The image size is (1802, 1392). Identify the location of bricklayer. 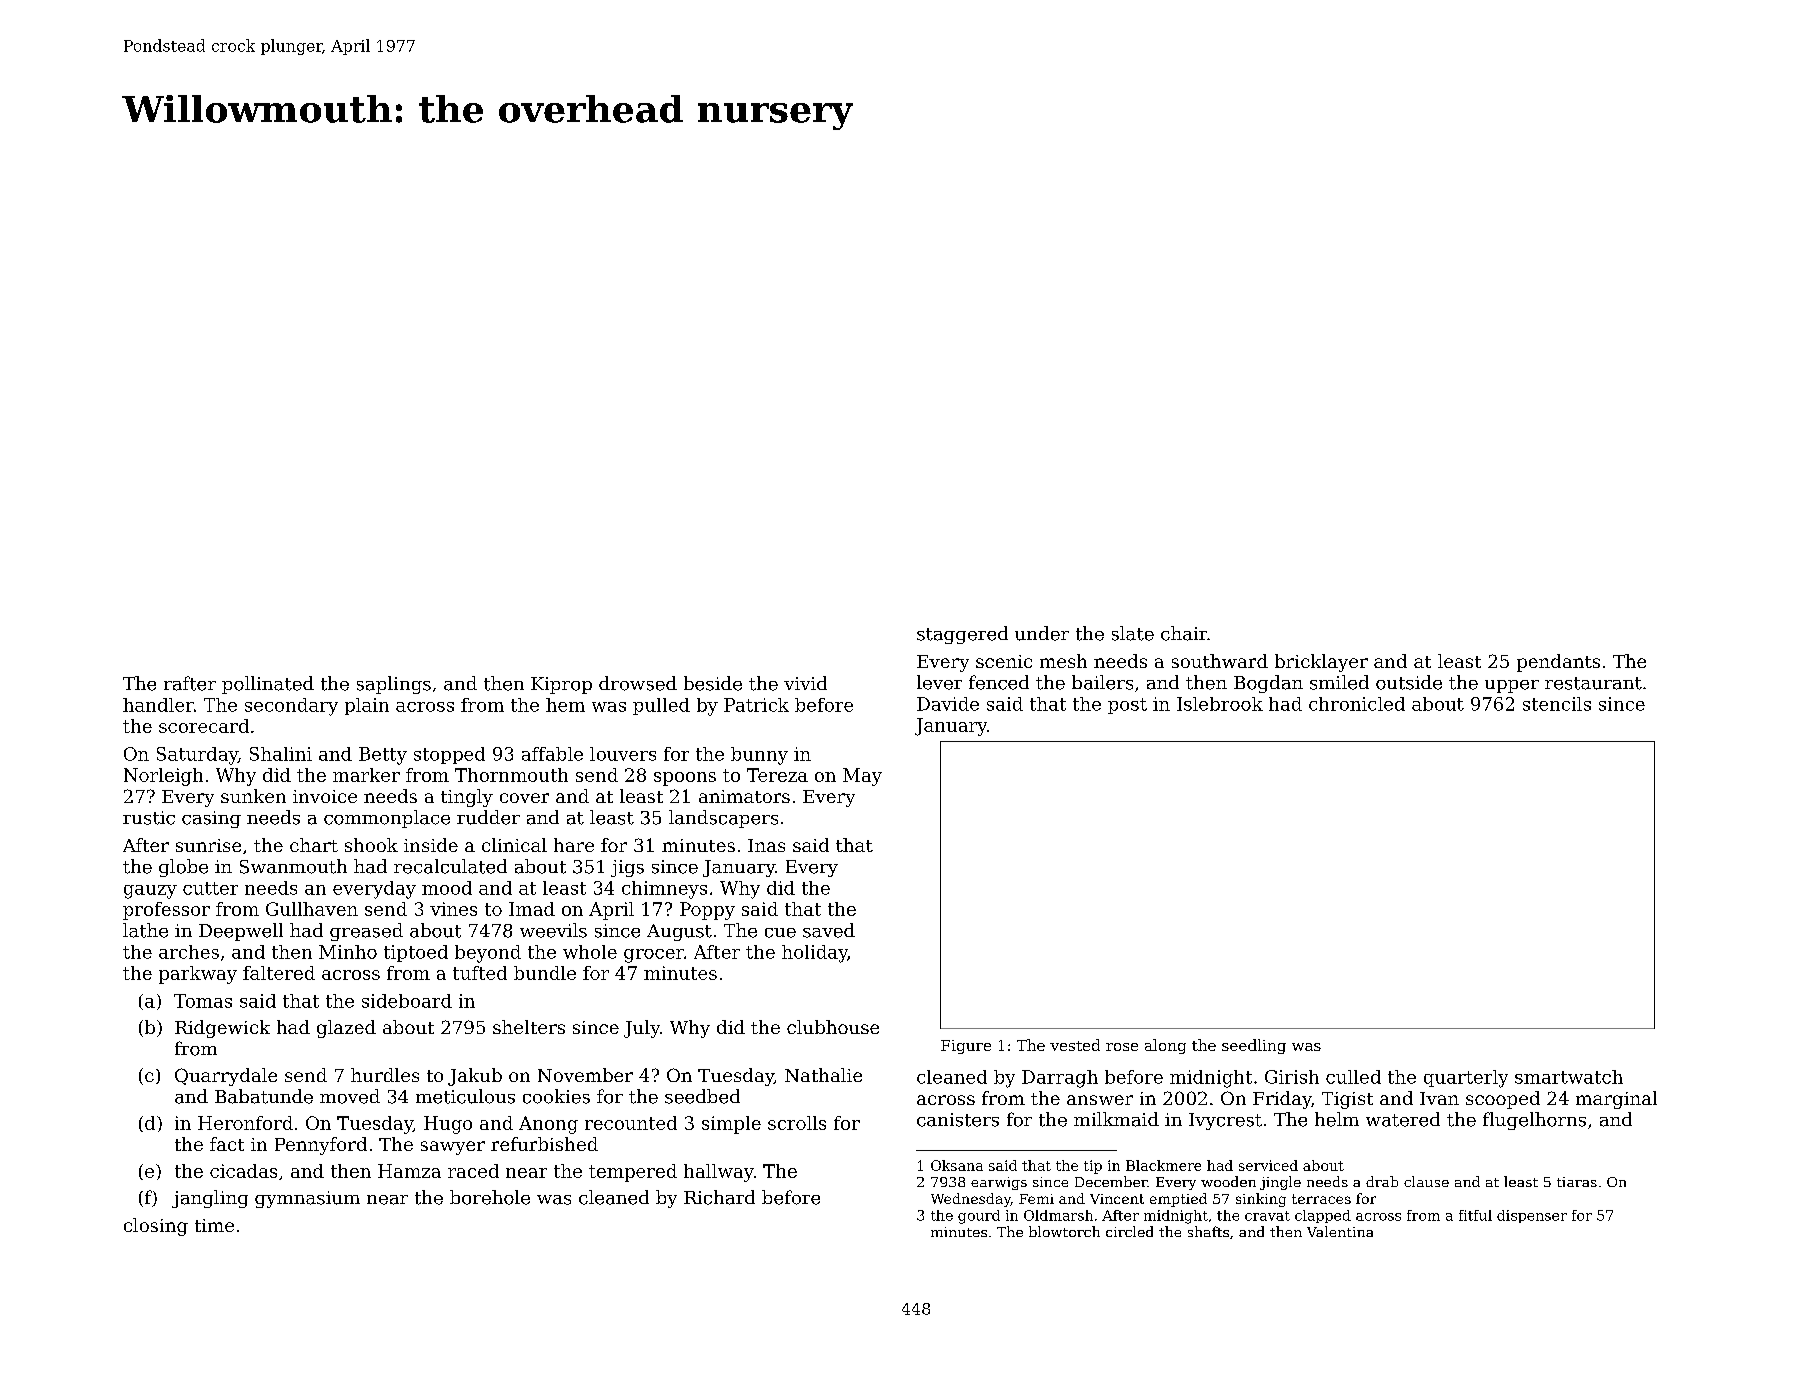
(1321, 663).
